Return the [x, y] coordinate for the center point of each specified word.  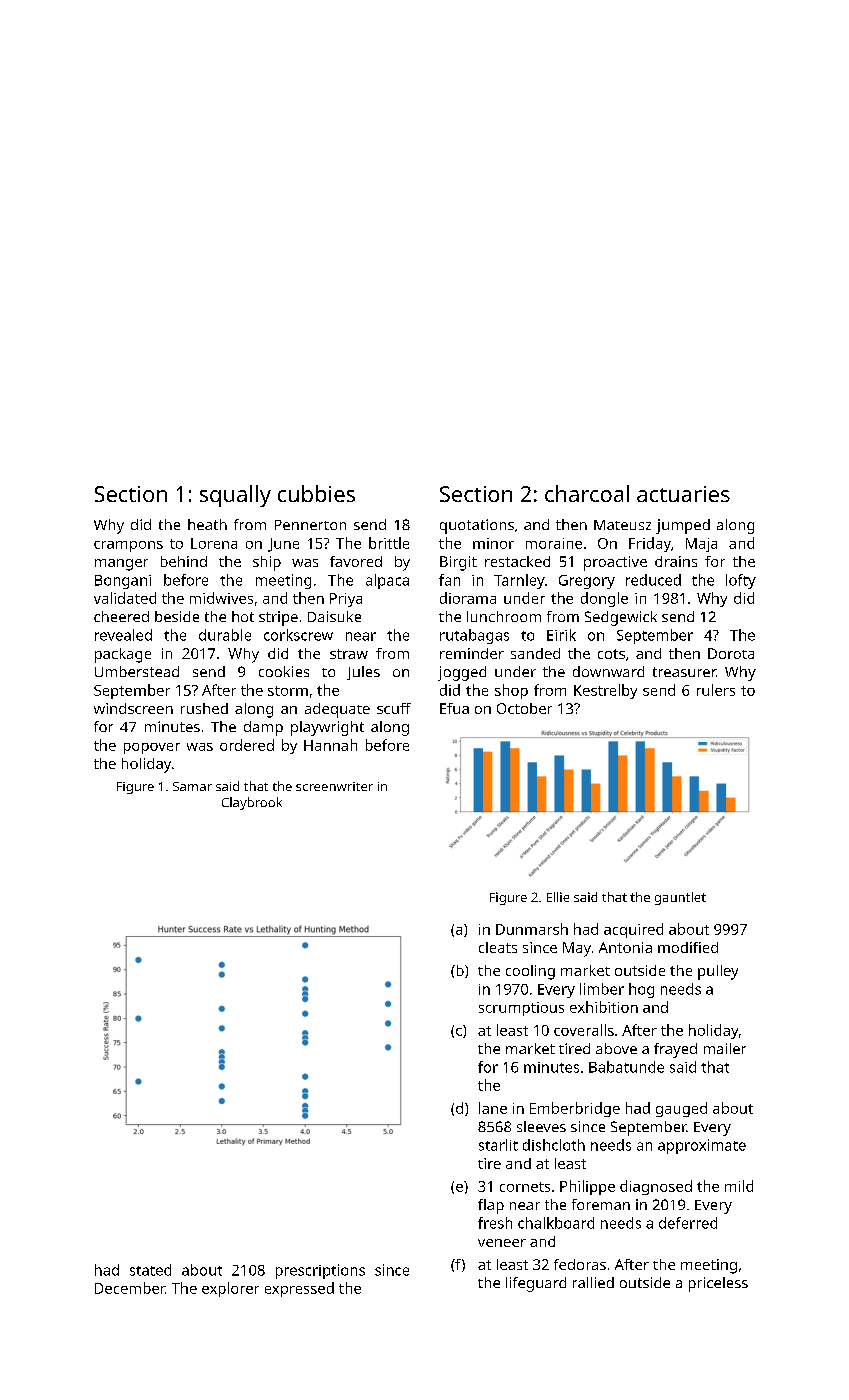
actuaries [683, 494]
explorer [230, 1289]
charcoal [587, 493]
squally [235, 496]
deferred [688, 1223]
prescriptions [320, 1271]
